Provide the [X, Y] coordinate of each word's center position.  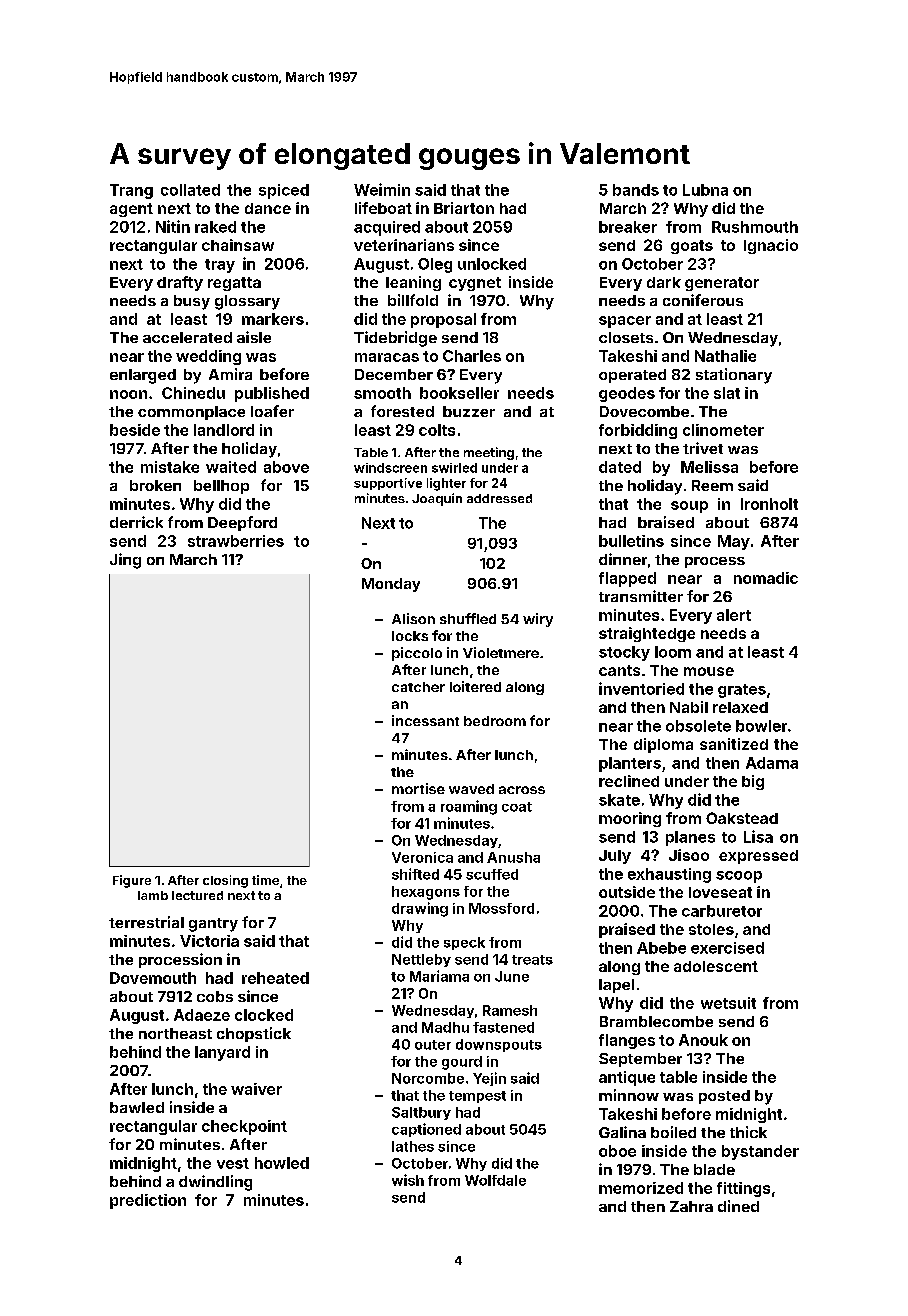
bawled [137, 1107]
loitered [475, 686]
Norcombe [428, 1078]
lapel [616, 986]
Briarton [464, 208]
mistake [170, 467]
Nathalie [725, 356]
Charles [472, 356]
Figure [132, 881]
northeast [175, 1033]
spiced [284, 191]
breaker [628, 227]
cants [619, 670]
